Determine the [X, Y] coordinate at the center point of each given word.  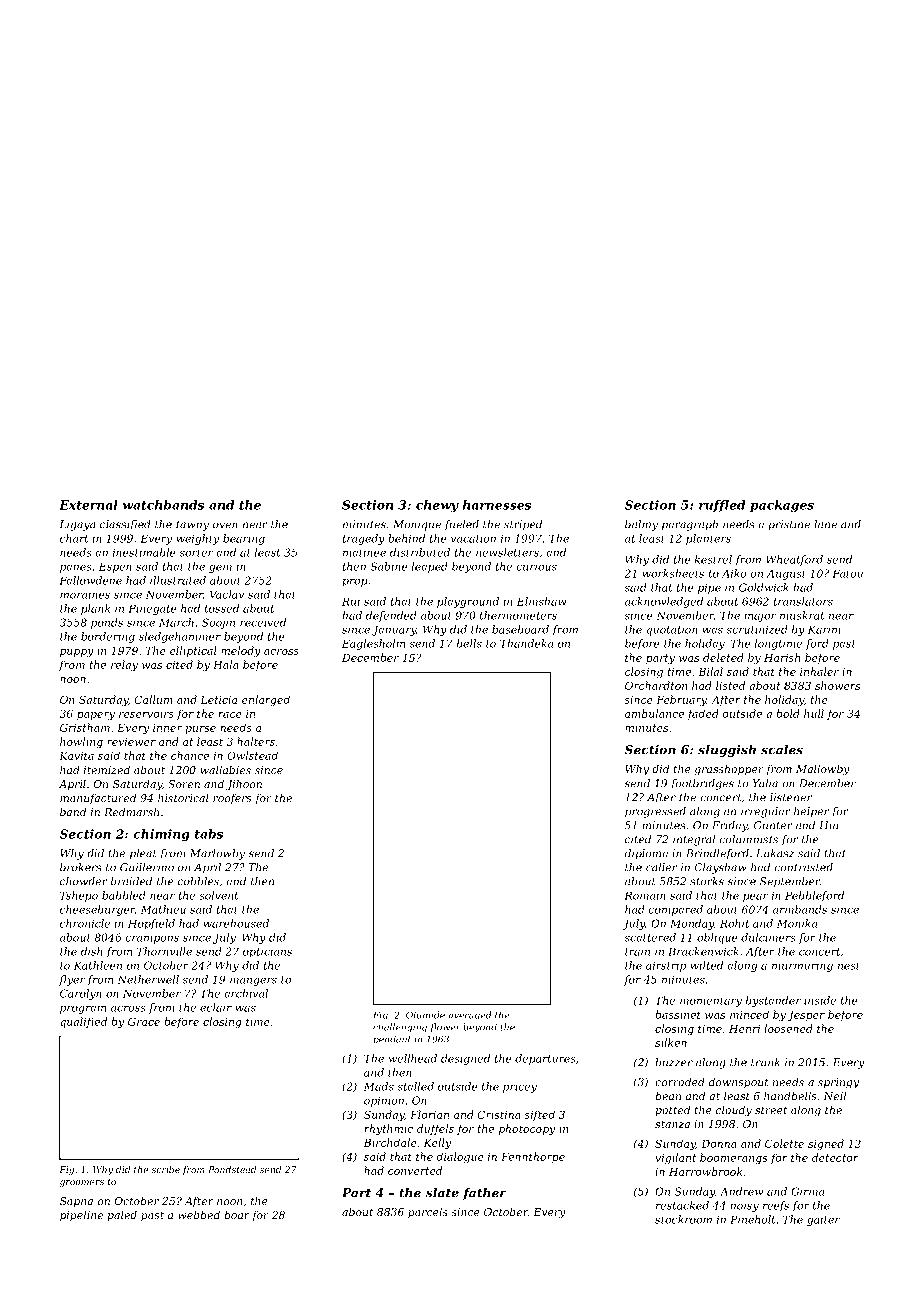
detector [835, 1157]
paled [122, 1215]
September [790, 882]
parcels [428, 1212]
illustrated [178, 580]
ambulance [654, 713]
